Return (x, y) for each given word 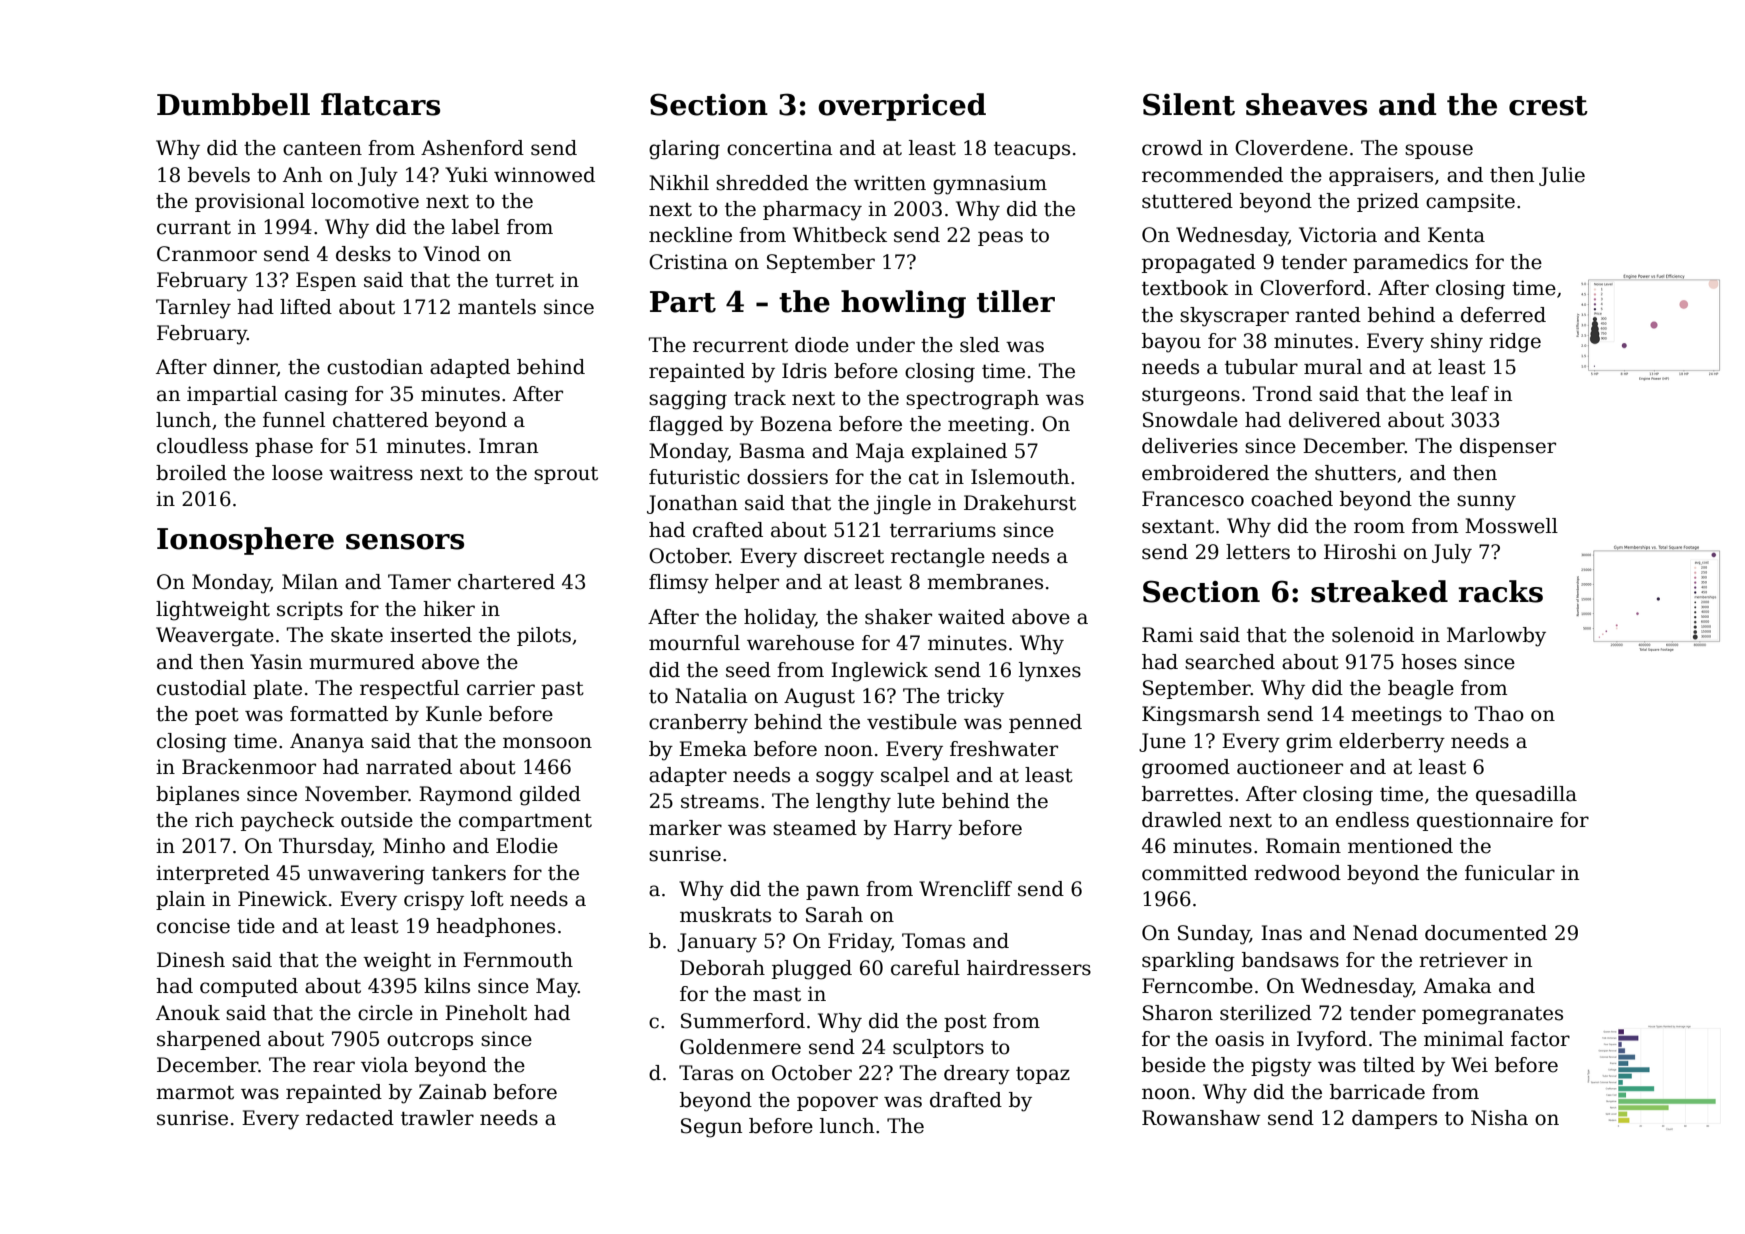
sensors (405, 542)
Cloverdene (1291, 148)
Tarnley (193, 309)
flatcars (380, 104)
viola (384, 1065)
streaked (1379, 591)
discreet (844, 556)
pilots (544, 636)
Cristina (688, 262)
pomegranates (1492, 1015)
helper (747, 583)
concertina (780, 148)
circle (385, 1013)
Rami (1167, 635)
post (965, 1023)
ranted (1328, 315)
